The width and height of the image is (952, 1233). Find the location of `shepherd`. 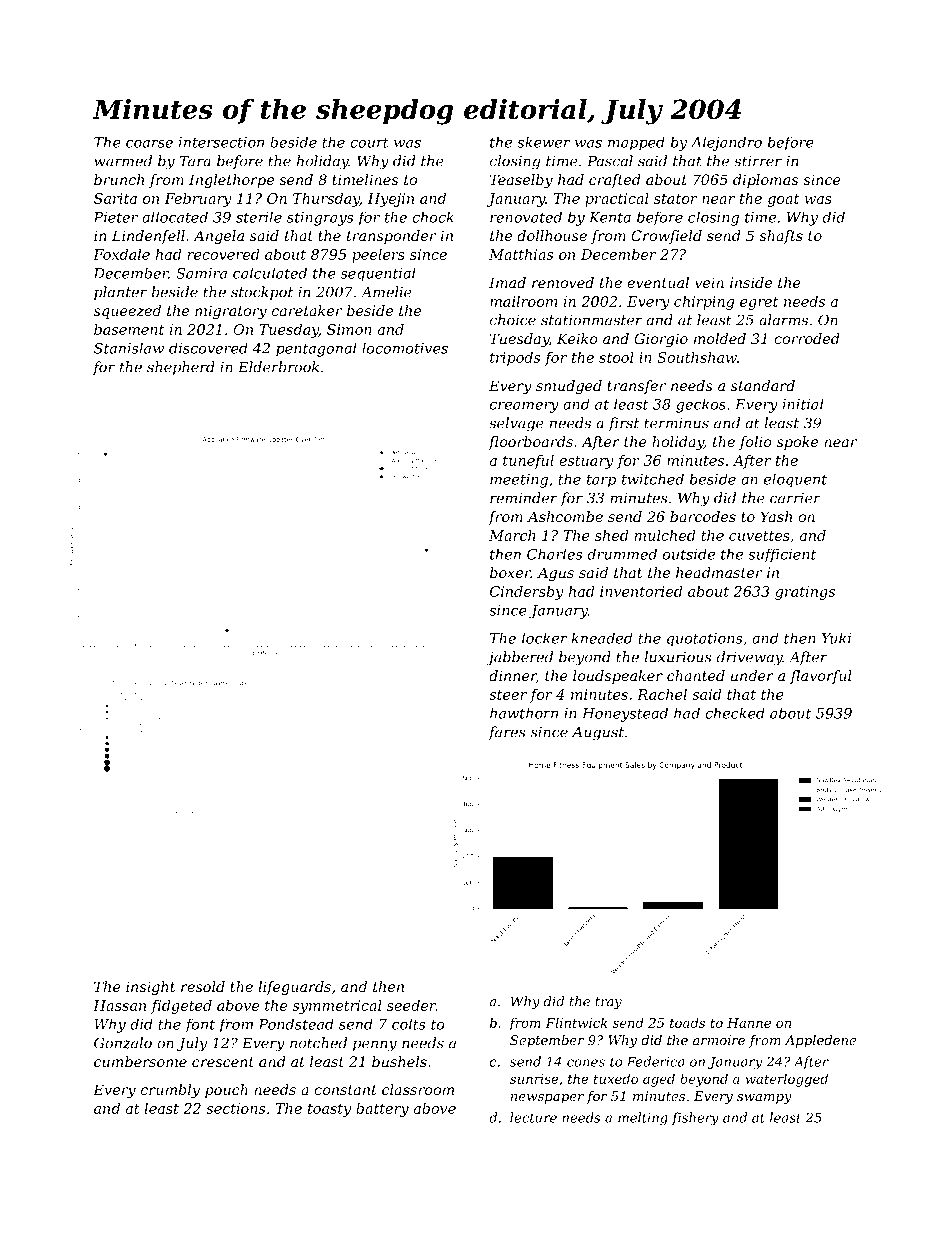

shepherd is located at coordinates (181, 368).
